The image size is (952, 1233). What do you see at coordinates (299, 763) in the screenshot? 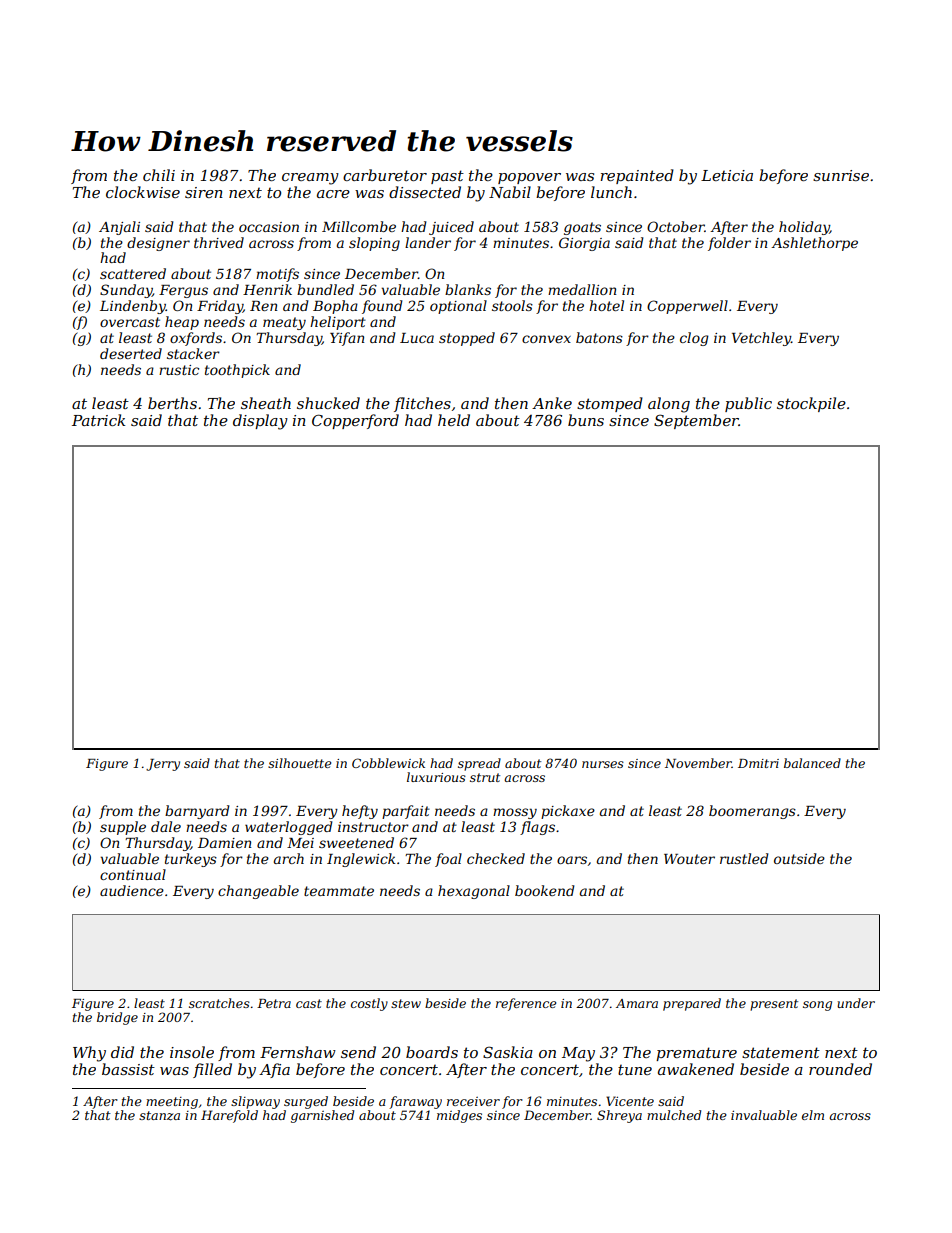
I see `silhouette` at bounding box center [299, 763].
